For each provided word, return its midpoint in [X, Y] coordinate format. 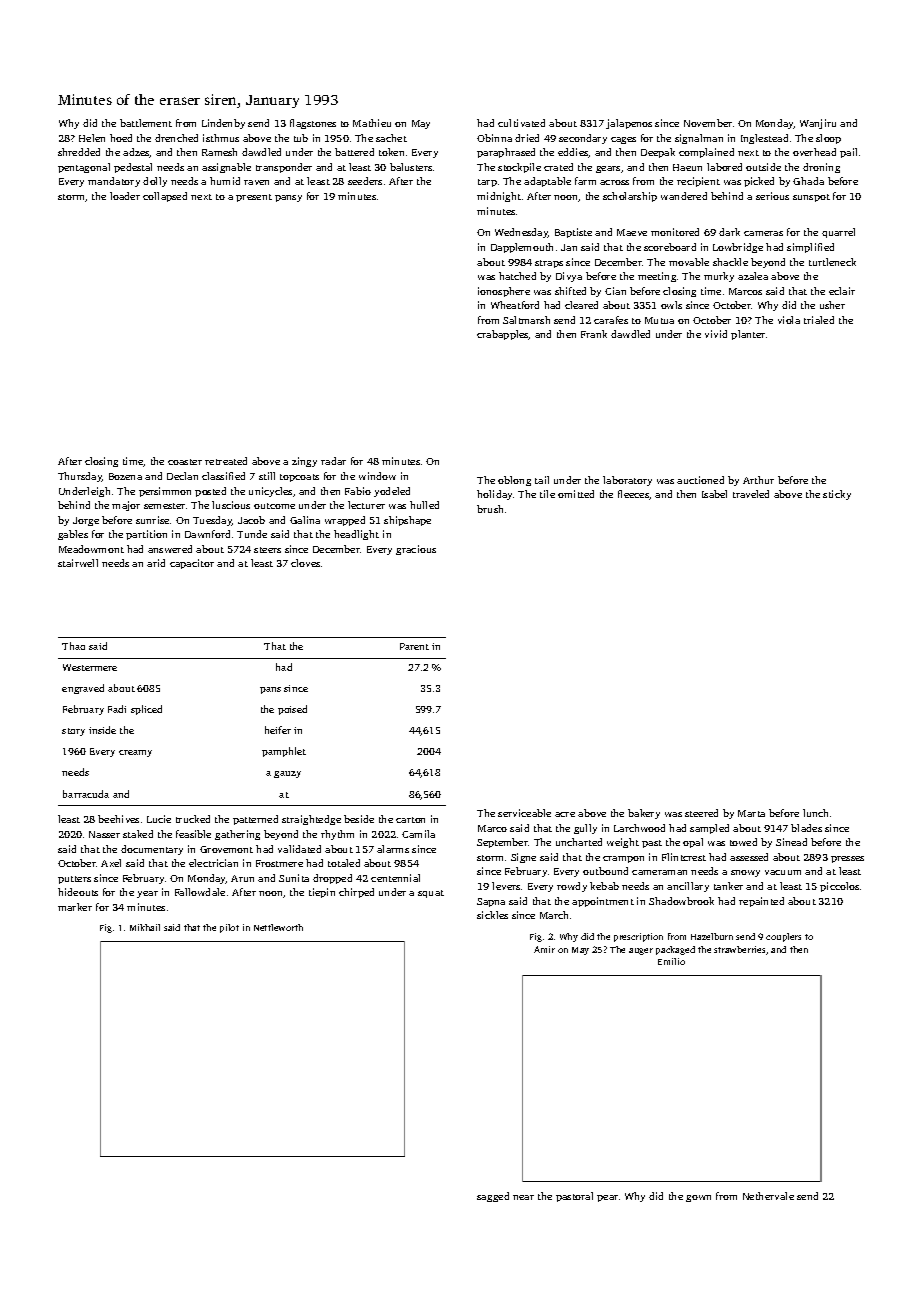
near [523, 1197]
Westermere [90, 667]
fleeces [633, 494]
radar [333, 461]
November [708, 123]
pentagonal [84, 168]
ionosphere [504, 292]
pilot [229, 928]
